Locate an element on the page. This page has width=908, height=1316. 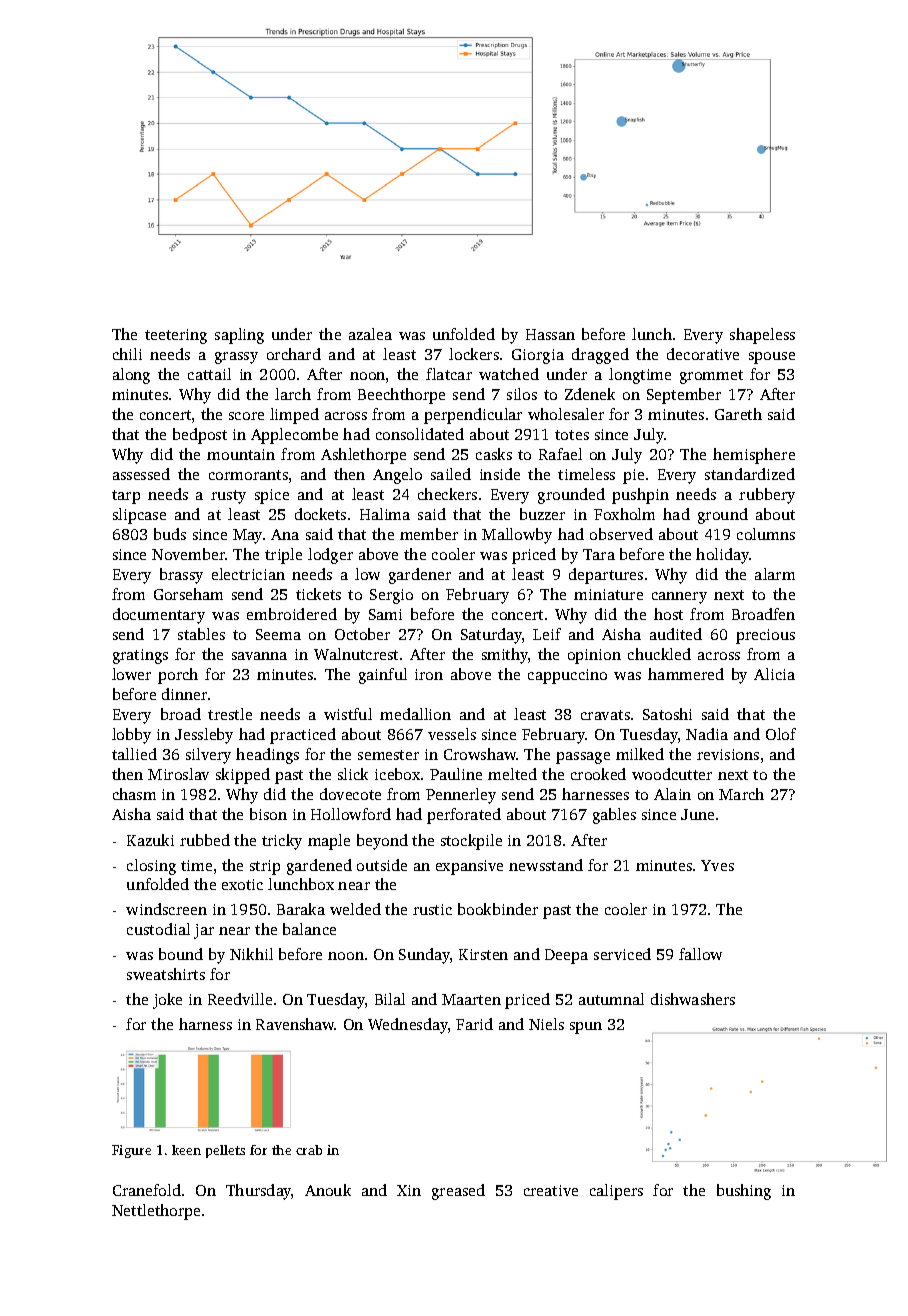
chili is located at coordinates (127, 354).
